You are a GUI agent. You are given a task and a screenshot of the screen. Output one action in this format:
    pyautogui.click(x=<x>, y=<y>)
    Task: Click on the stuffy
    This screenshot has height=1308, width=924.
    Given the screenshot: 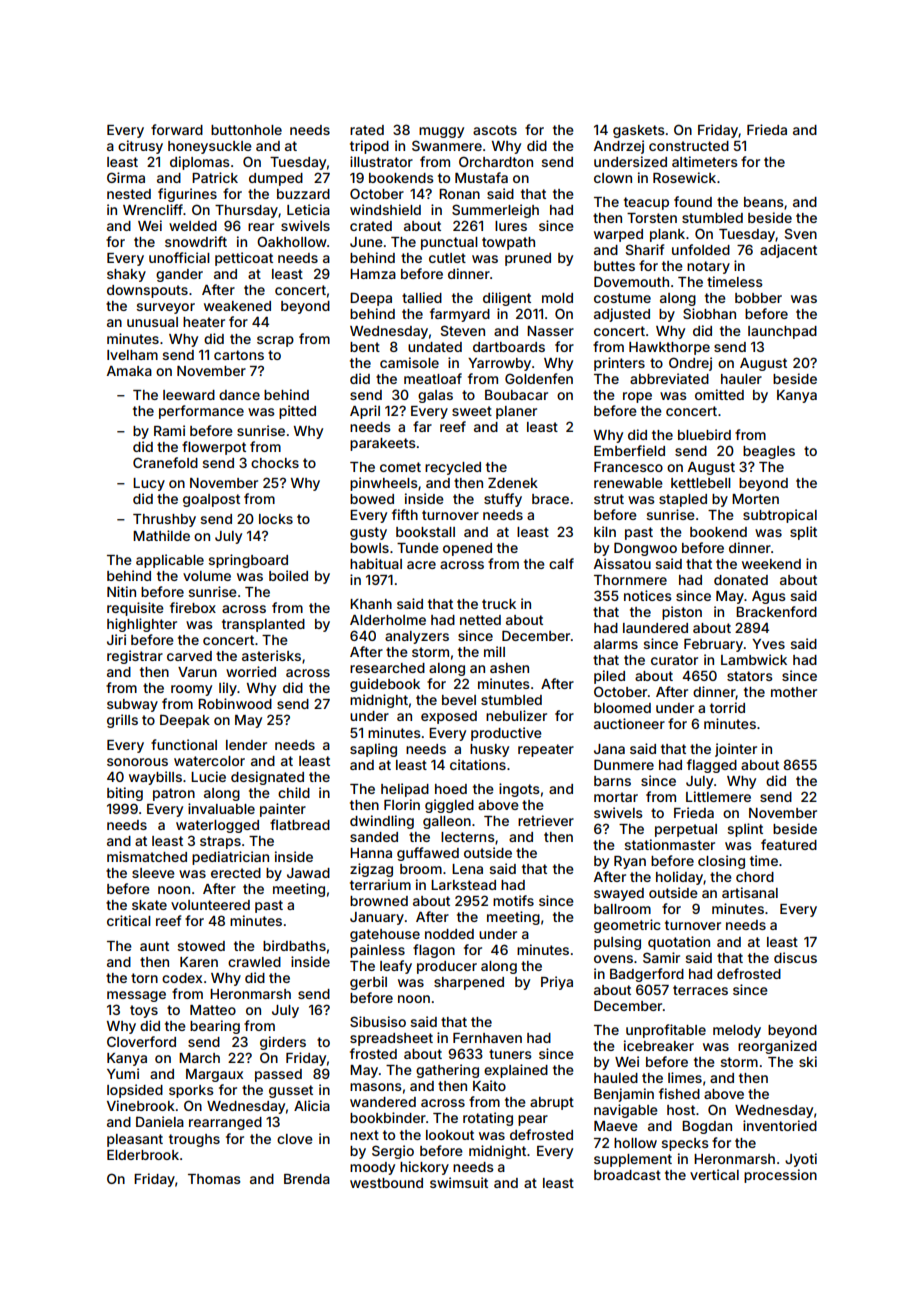 What is the action you would take?
    pyautogui.click(x=503, y=500)
